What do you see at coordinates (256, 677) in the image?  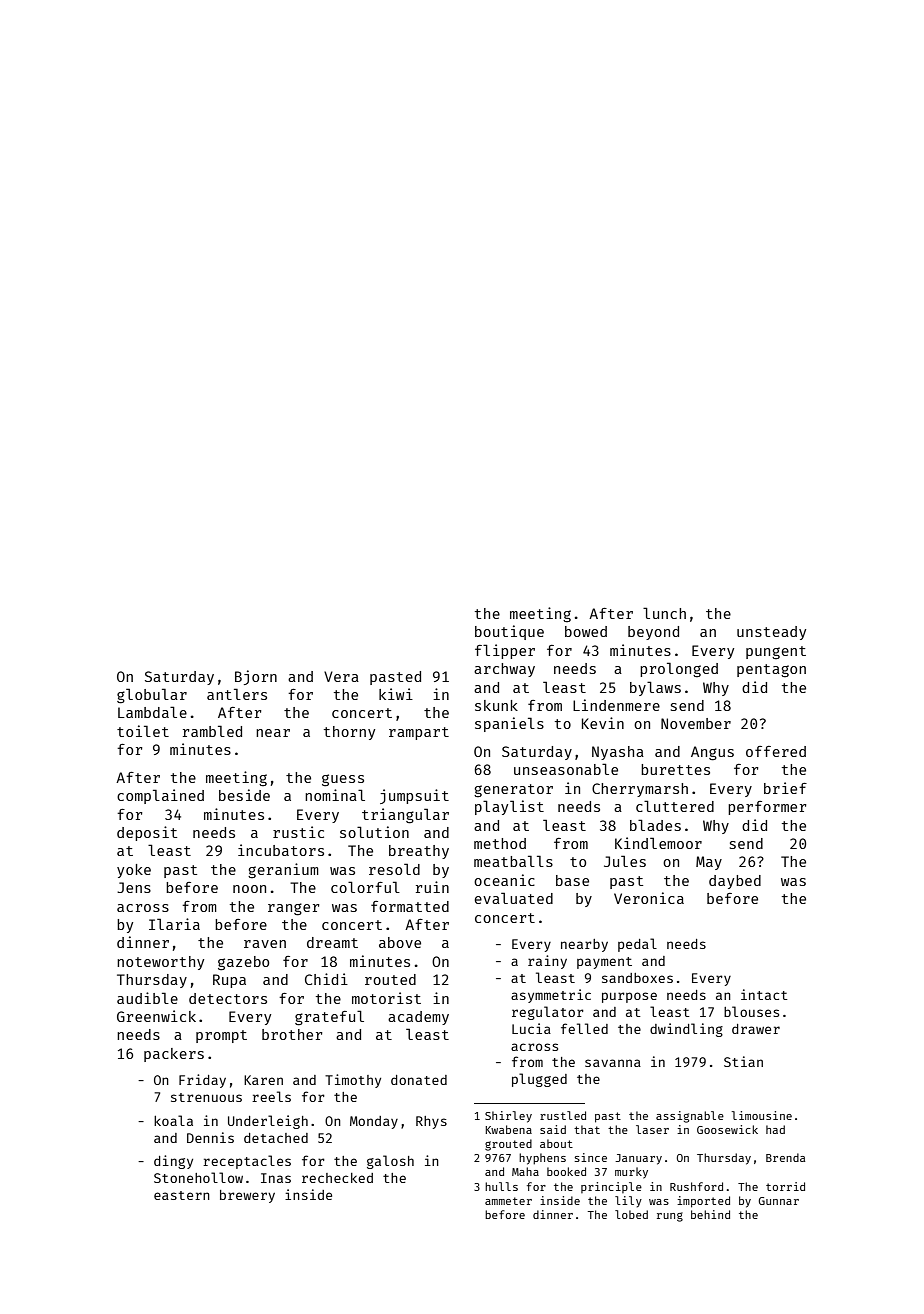 I see `Bjorn` at bounding box center [256, 677].
